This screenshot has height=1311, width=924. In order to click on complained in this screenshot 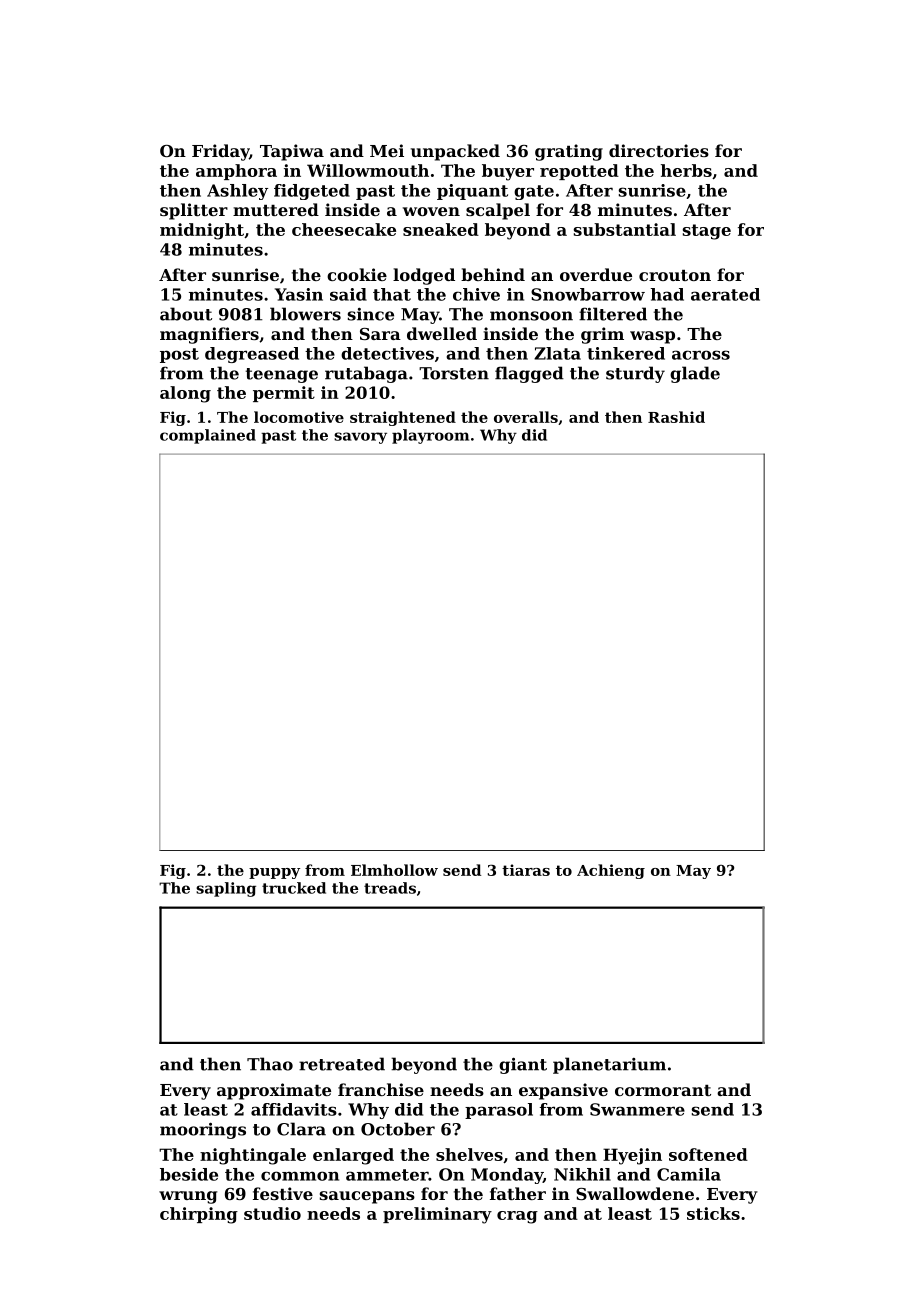, I will do `click(208, 436)`.
